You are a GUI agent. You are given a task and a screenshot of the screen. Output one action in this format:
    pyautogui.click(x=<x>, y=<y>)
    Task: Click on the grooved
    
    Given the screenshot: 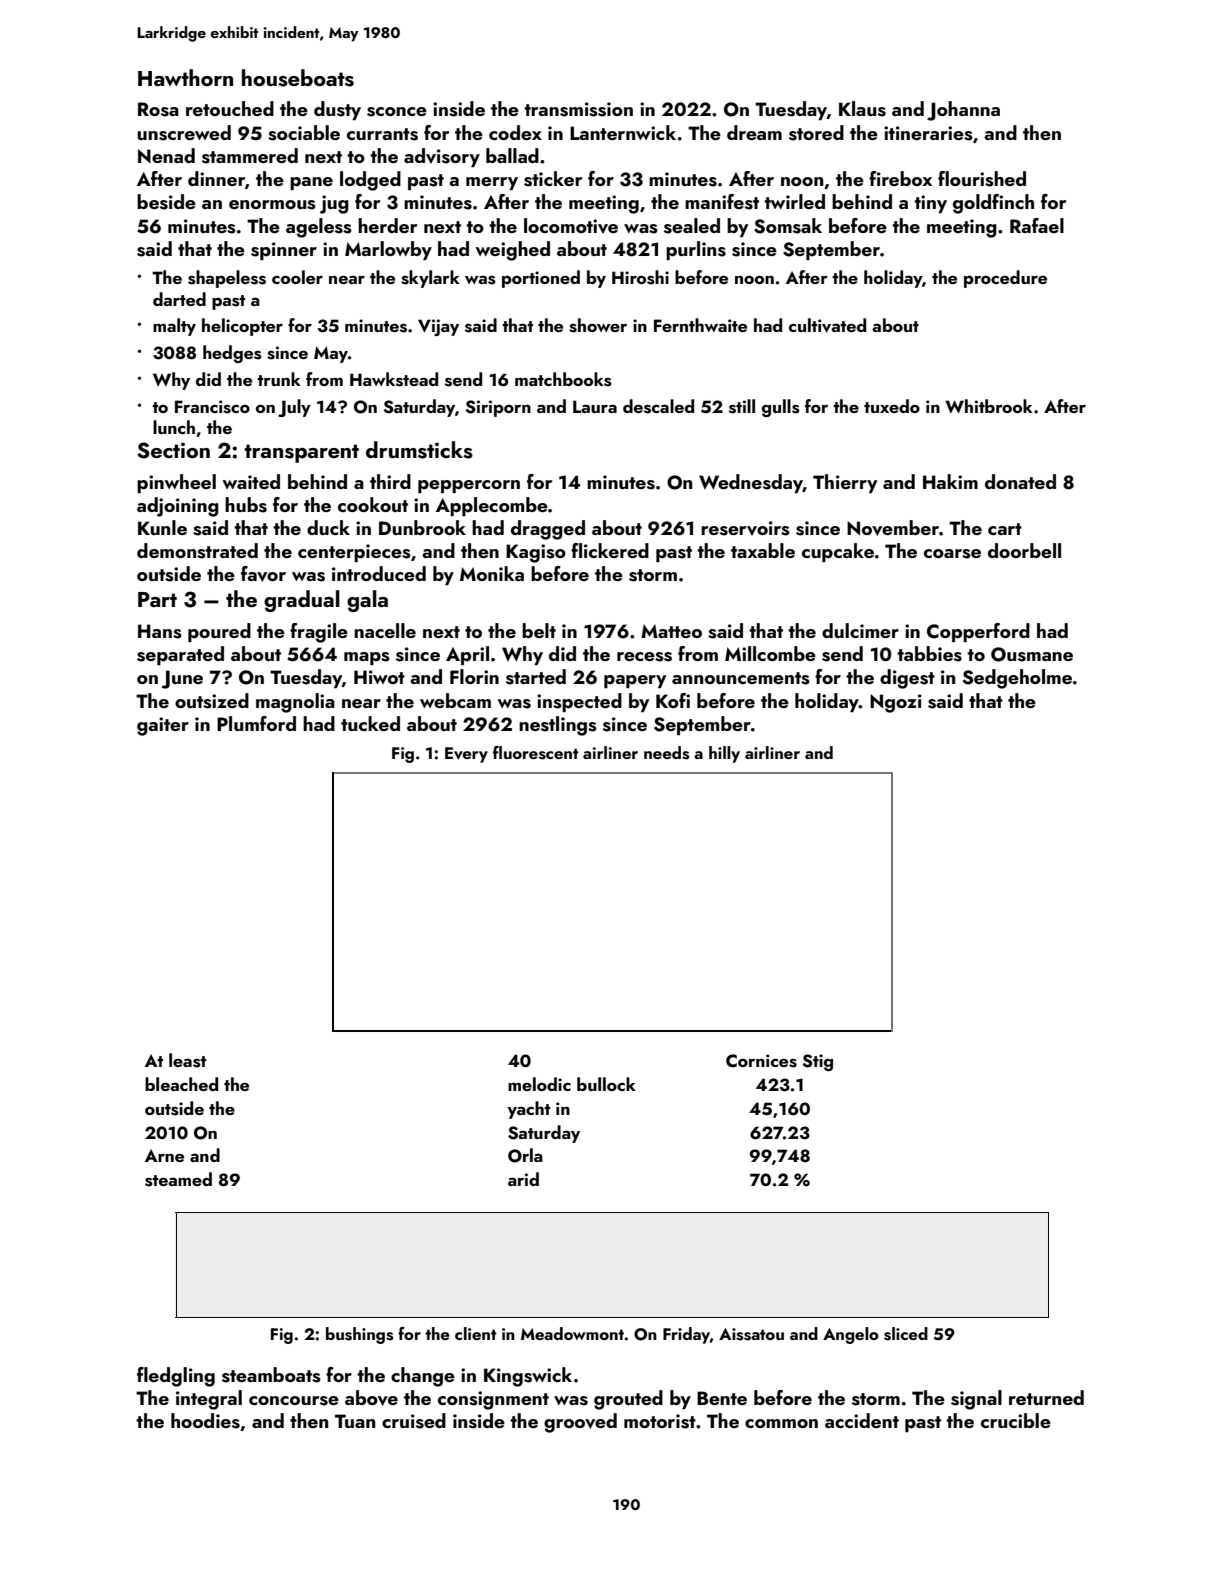 What is the action you would take?
    pyautogui.click(x=580, y=1423)
